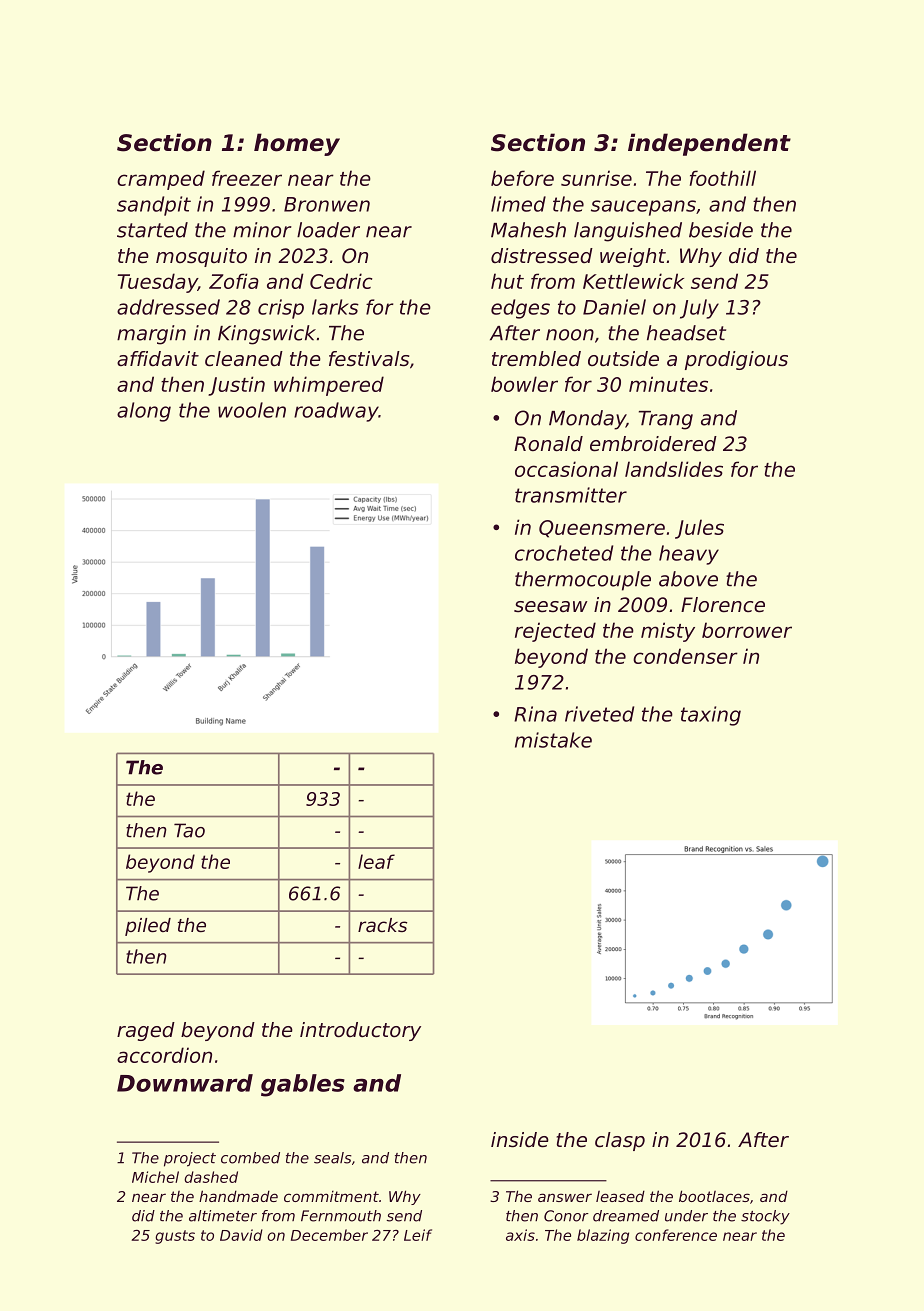 This document has height=1311, width=924. I want to click on Michel, so click(155, 1177).
